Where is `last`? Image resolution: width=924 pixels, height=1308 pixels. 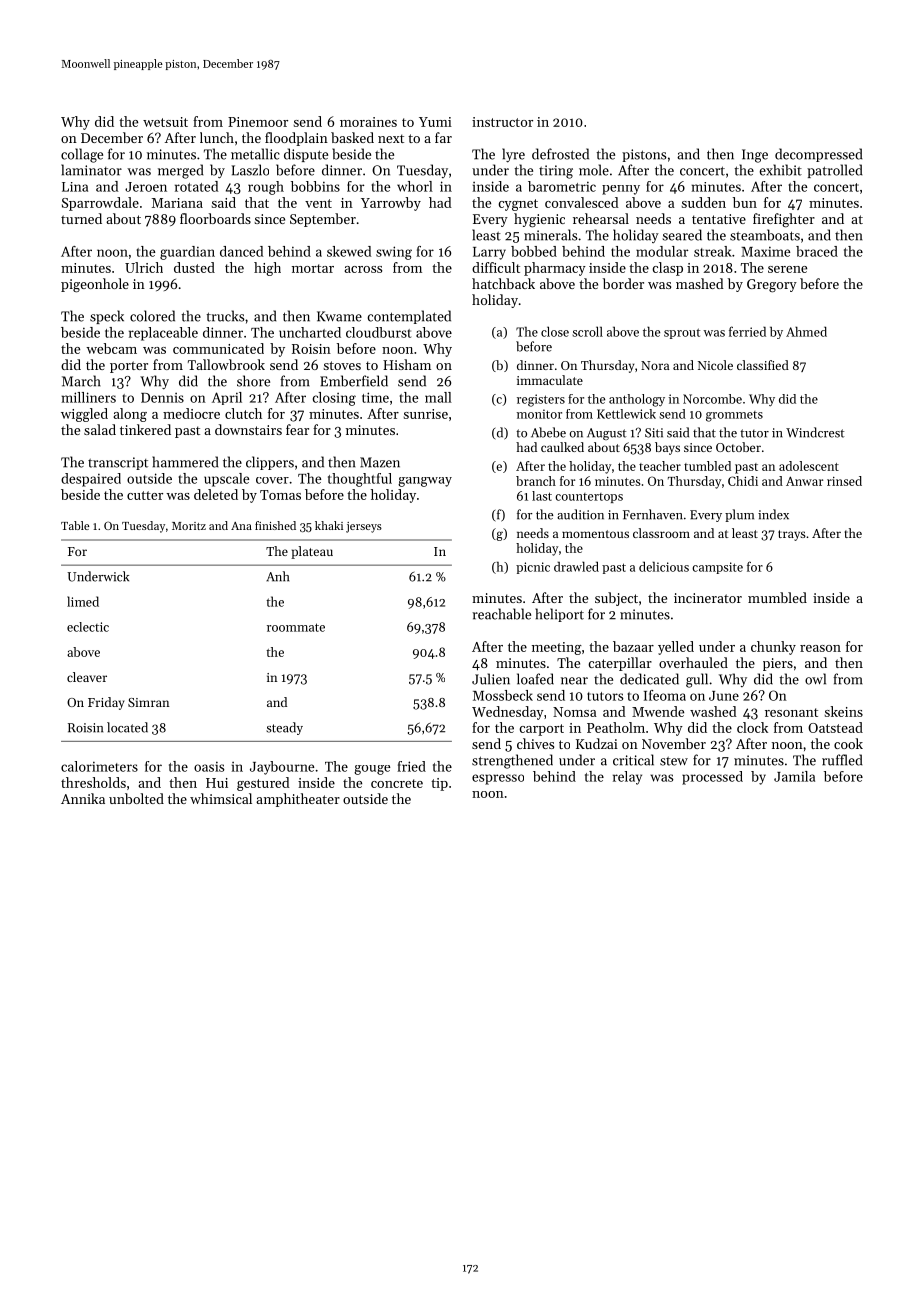
last is located at coordinates (542, 496).
